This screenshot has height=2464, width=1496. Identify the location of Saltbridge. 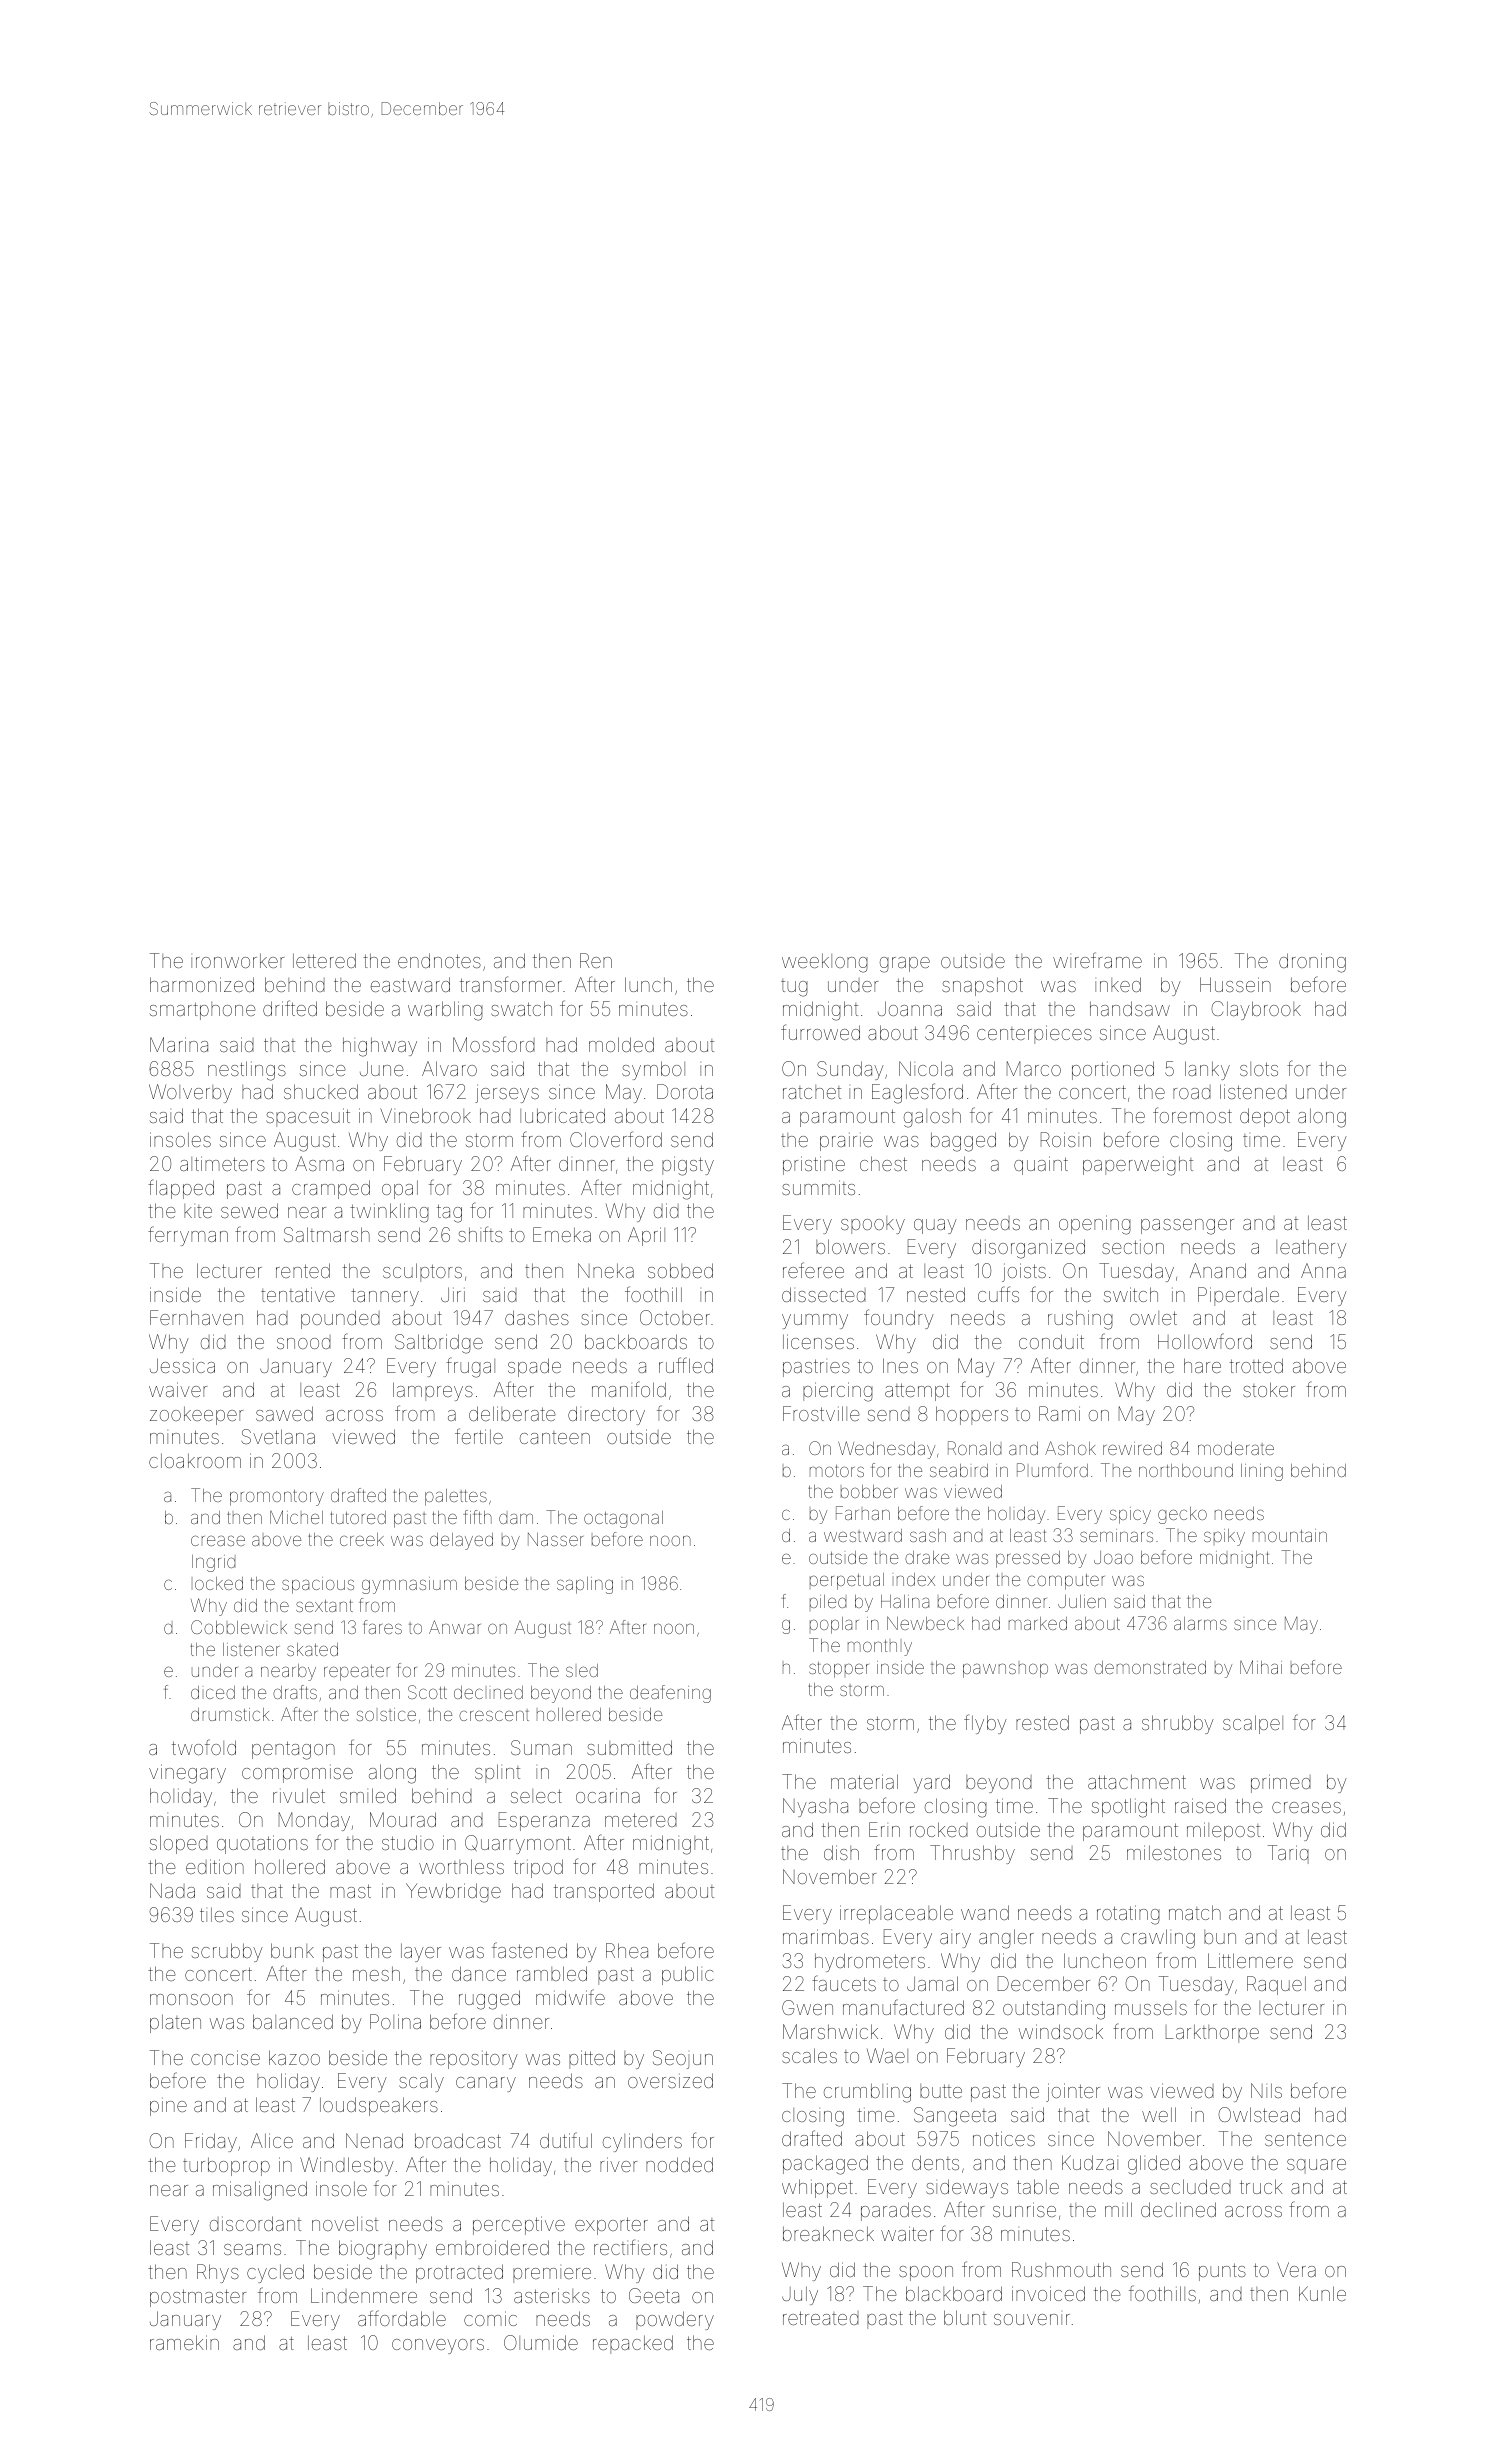
(439, 1344).
